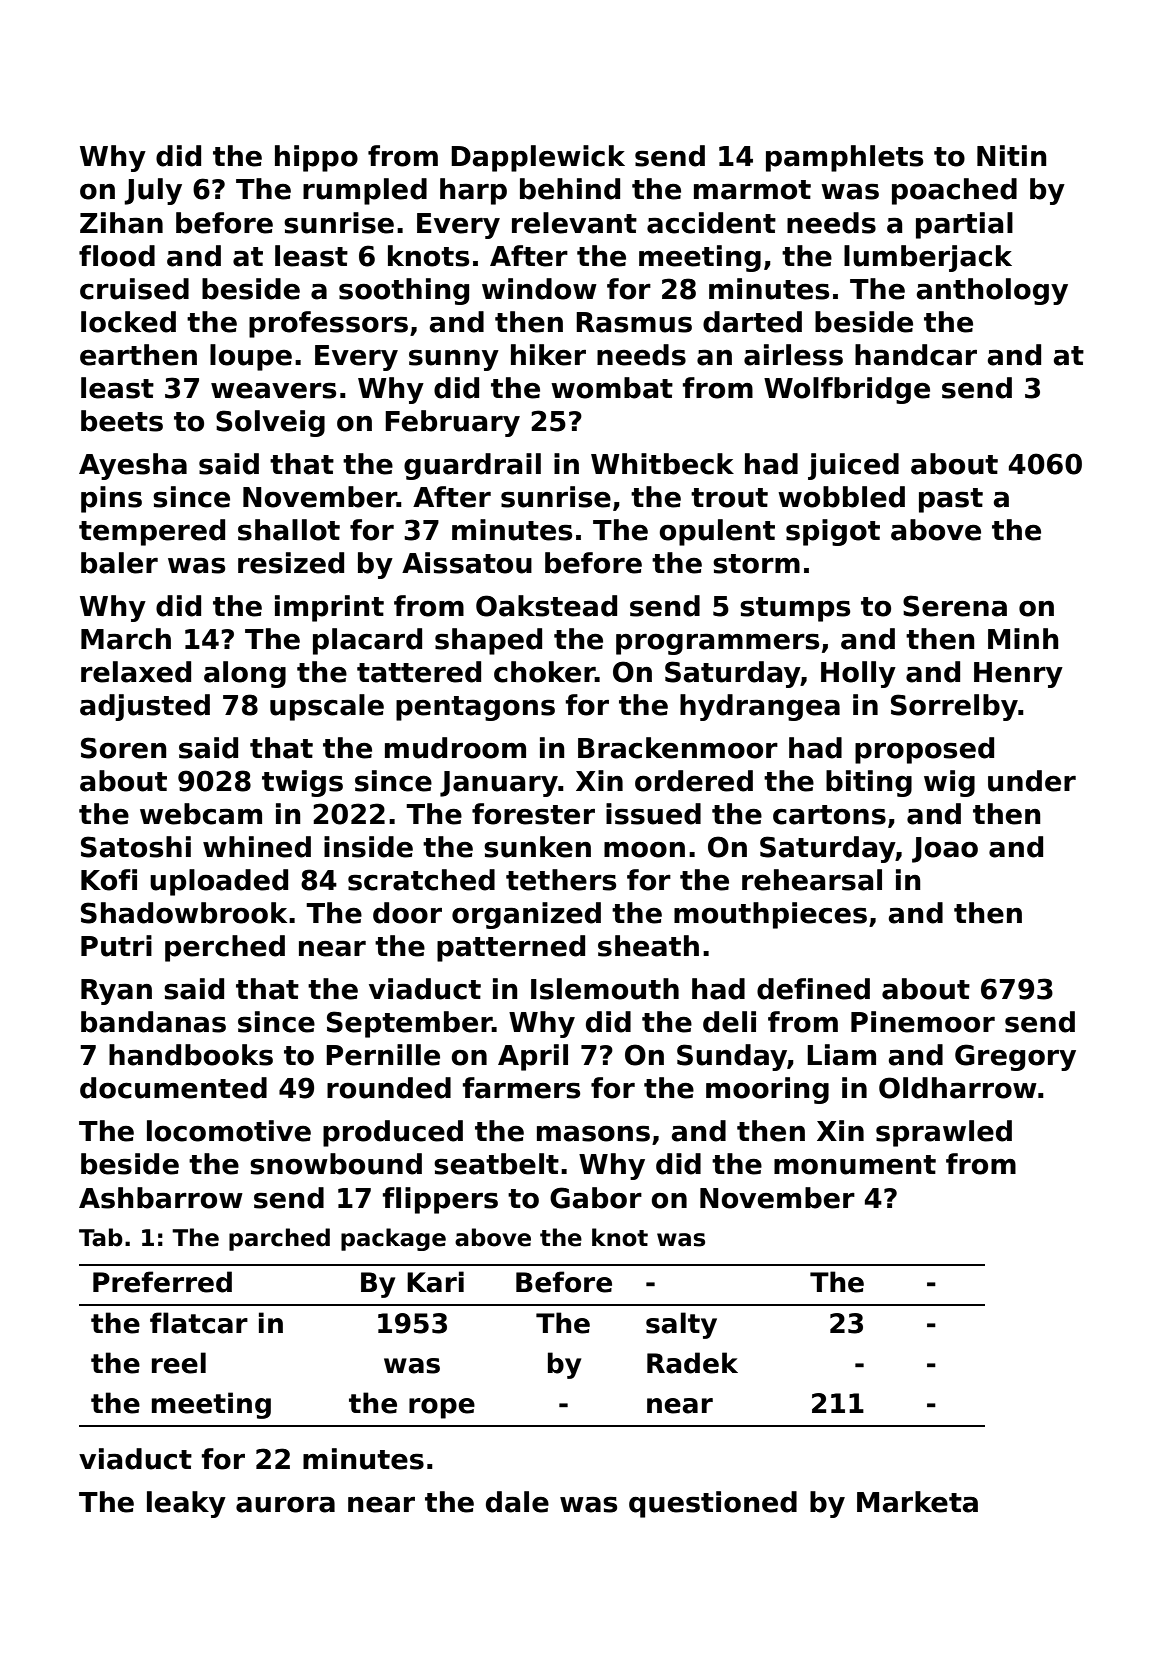  Describe the element at coordinates (538, 158) in the document. I see `Dapplewick` at that location.
